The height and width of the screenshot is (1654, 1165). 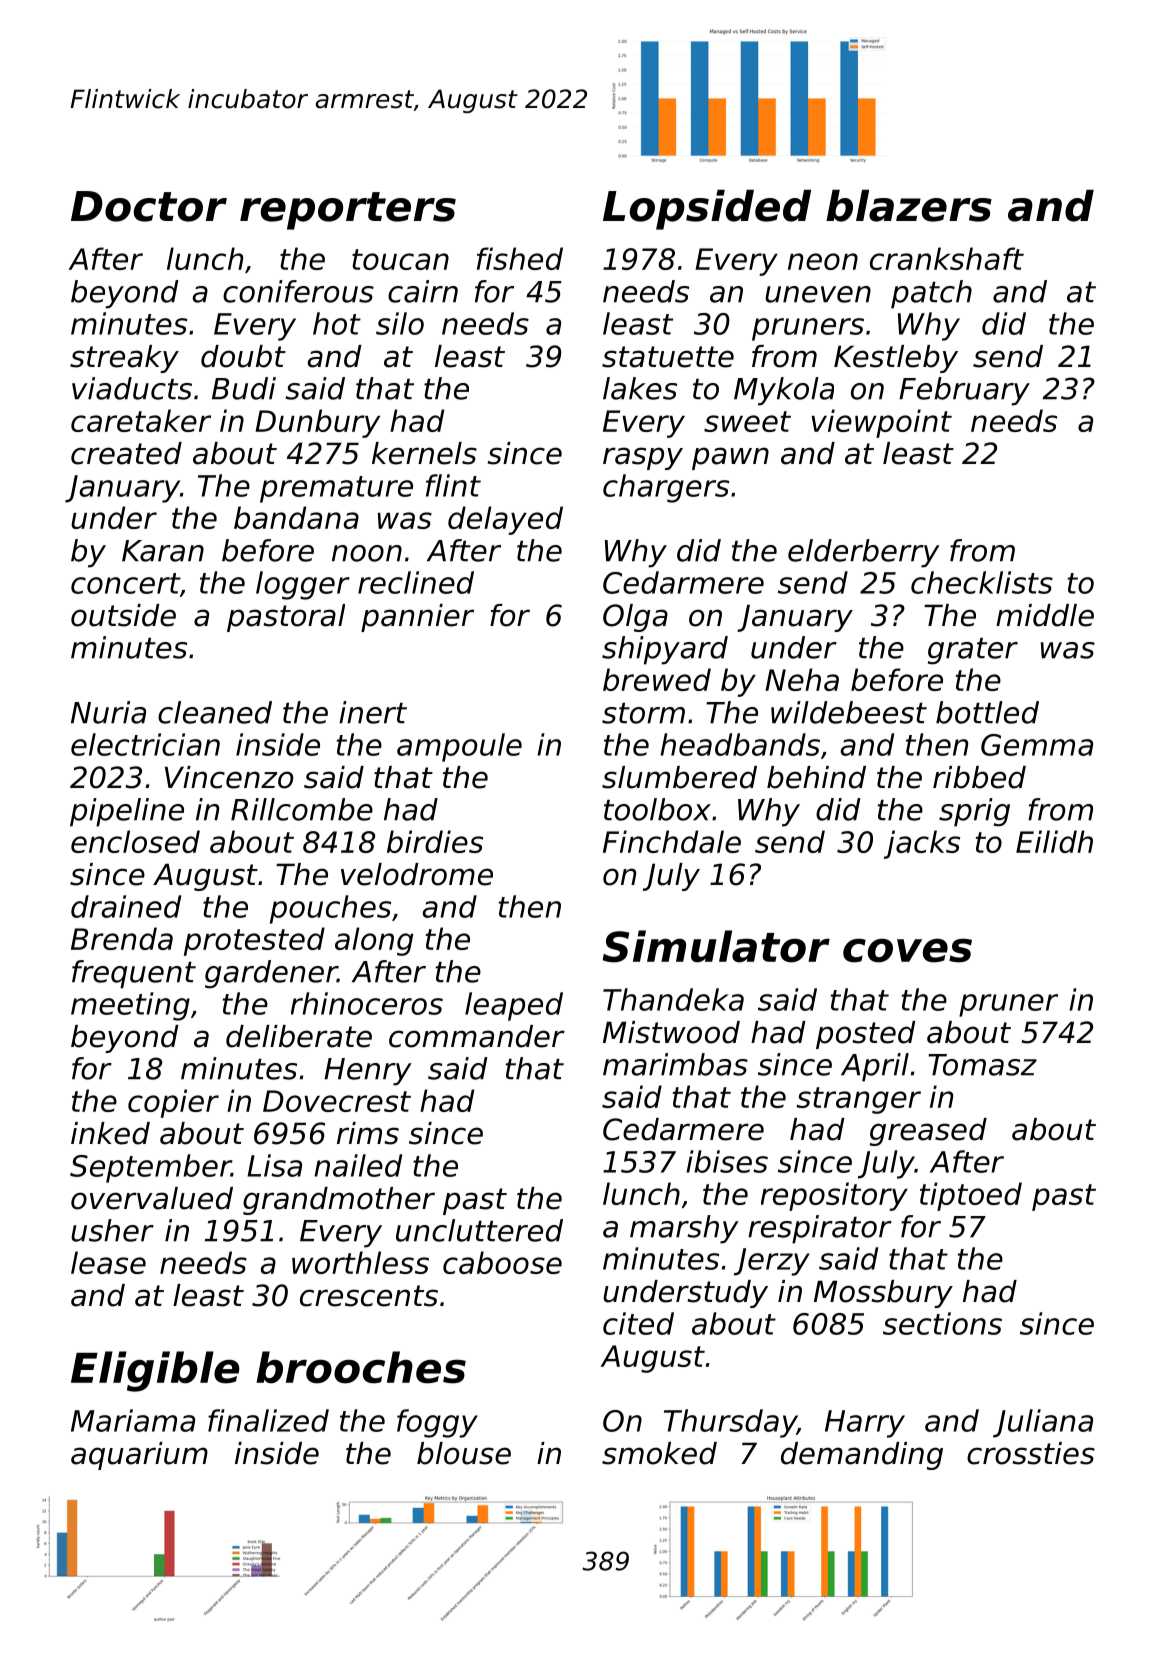 What do you see at coordinates (108, 1262) in the screenshot?
I see `lease` at bounding box center [108, 1262].
